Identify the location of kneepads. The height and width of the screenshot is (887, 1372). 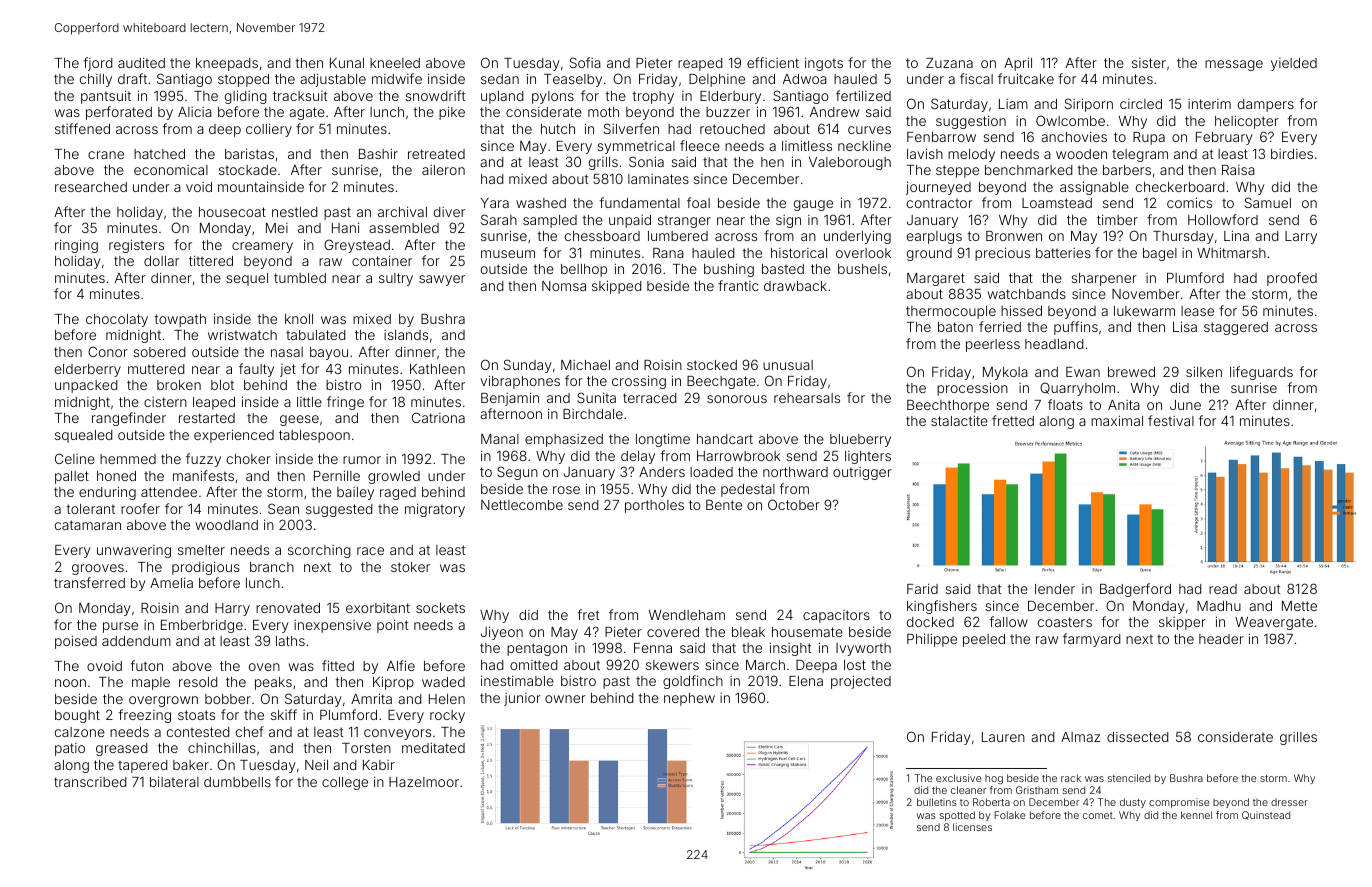
(227, 64).
